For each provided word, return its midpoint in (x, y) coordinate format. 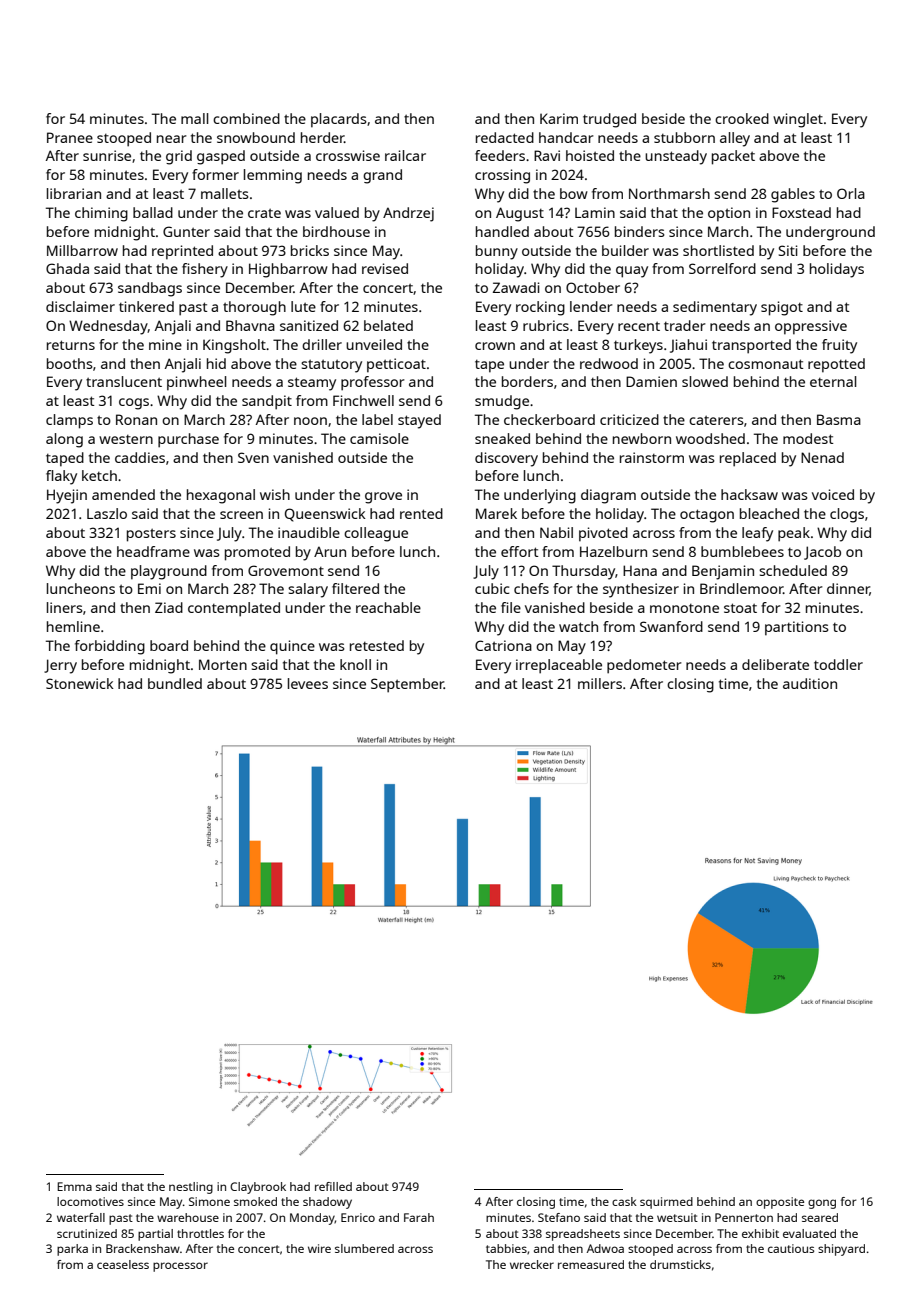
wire (319, 1248)
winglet (798, 120)
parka (72, 1250)
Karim (559, 118)
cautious (791, 1248)
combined (246, 118)
